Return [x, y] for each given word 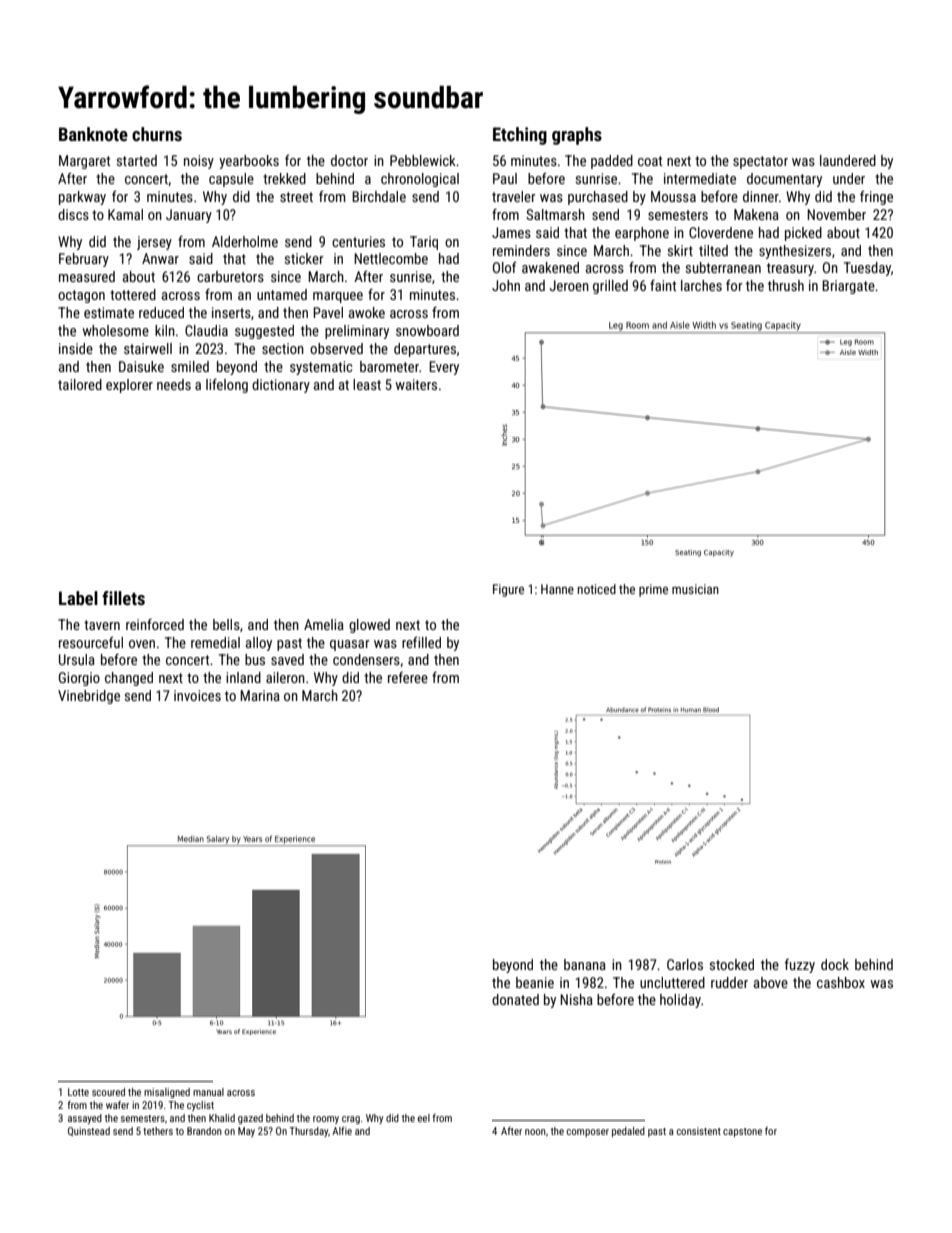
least [367, 384]
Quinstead [89, 1131]
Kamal [125, 214]
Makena [756, 214]
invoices [197, 695]
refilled [421, 642]
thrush [786, 285]
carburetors [230, 276]
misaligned [167, 1093]
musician [695, 589]
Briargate [848, 287]
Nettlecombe [391, 258]
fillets [123, 598]
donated [515, 999]
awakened [550, 267]
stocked [732, 964]
